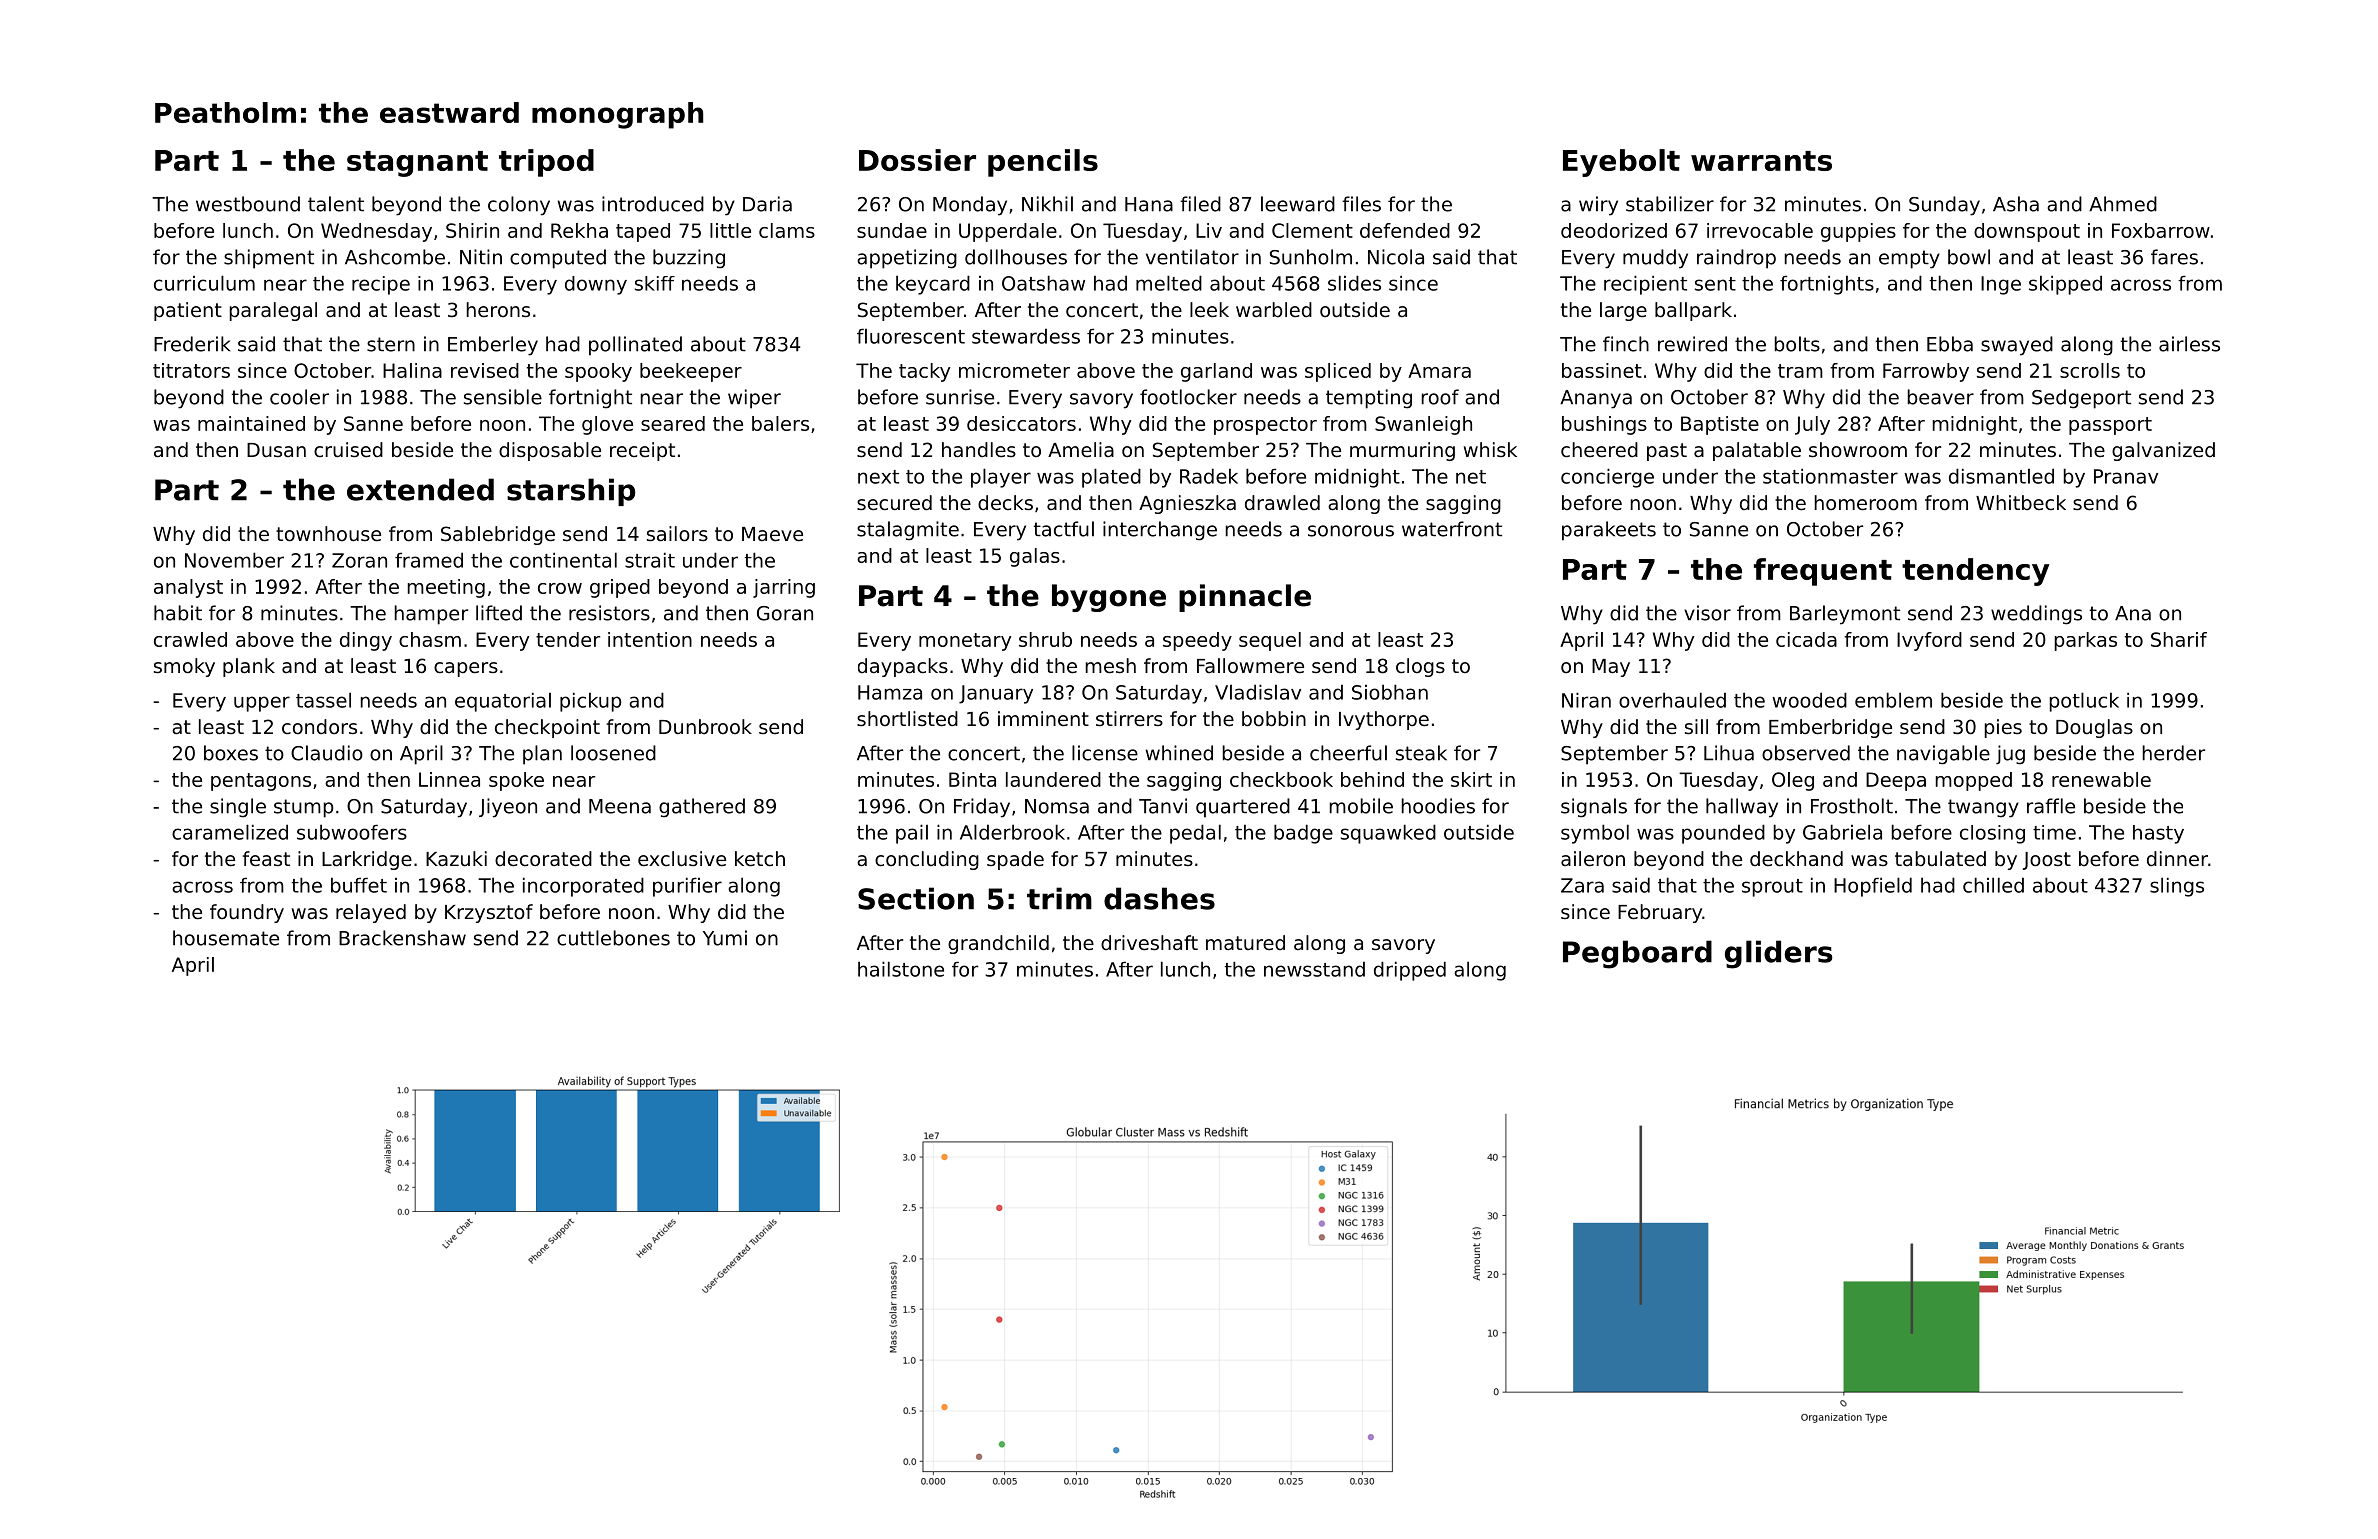  I want to click on slides, so click(1354, 283).
